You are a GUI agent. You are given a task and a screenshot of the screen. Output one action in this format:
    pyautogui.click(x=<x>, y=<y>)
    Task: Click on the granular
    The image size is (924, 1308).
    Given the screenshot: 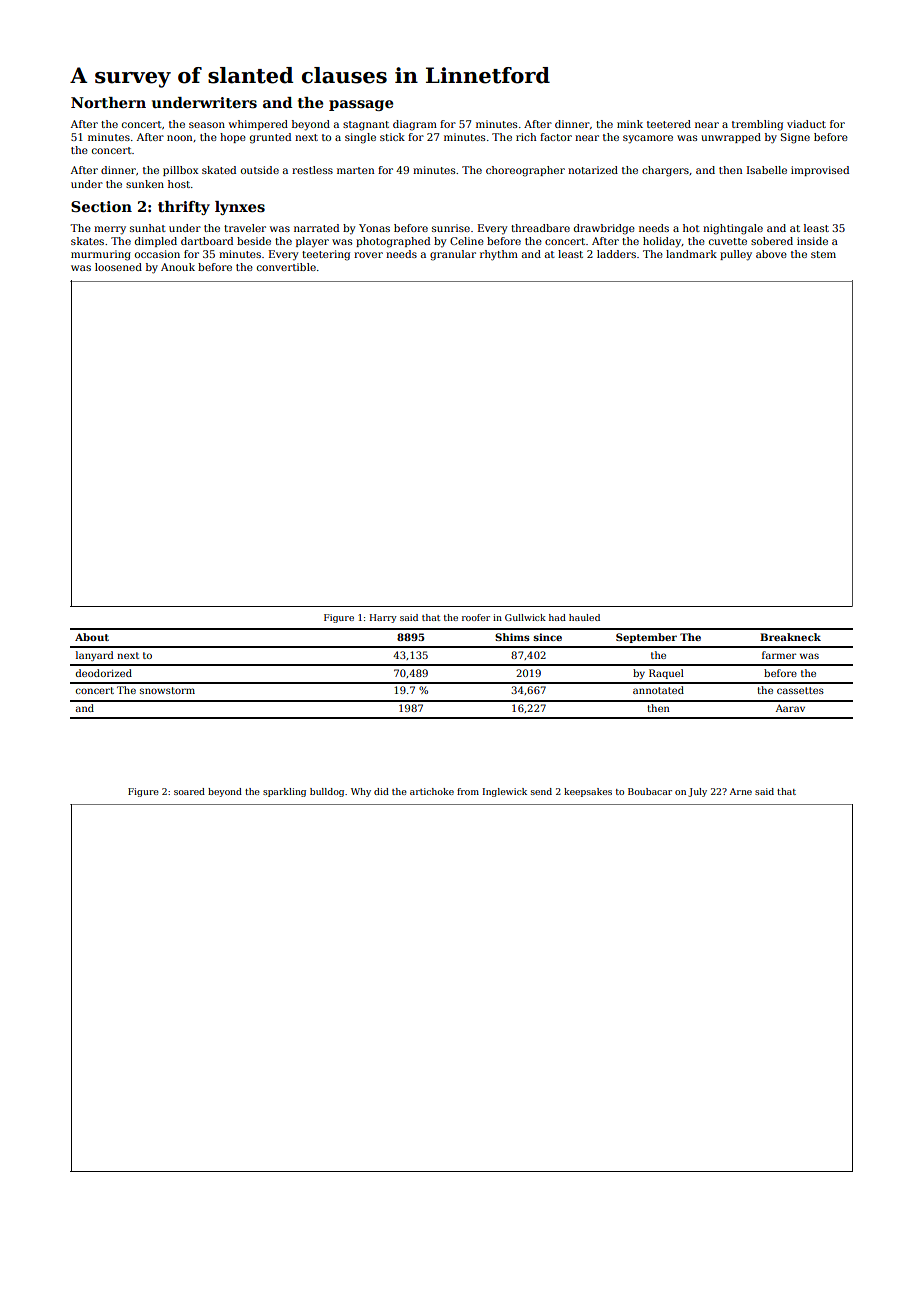 What is the action you would take?
    pyautogui.click(x=453, y=255)
